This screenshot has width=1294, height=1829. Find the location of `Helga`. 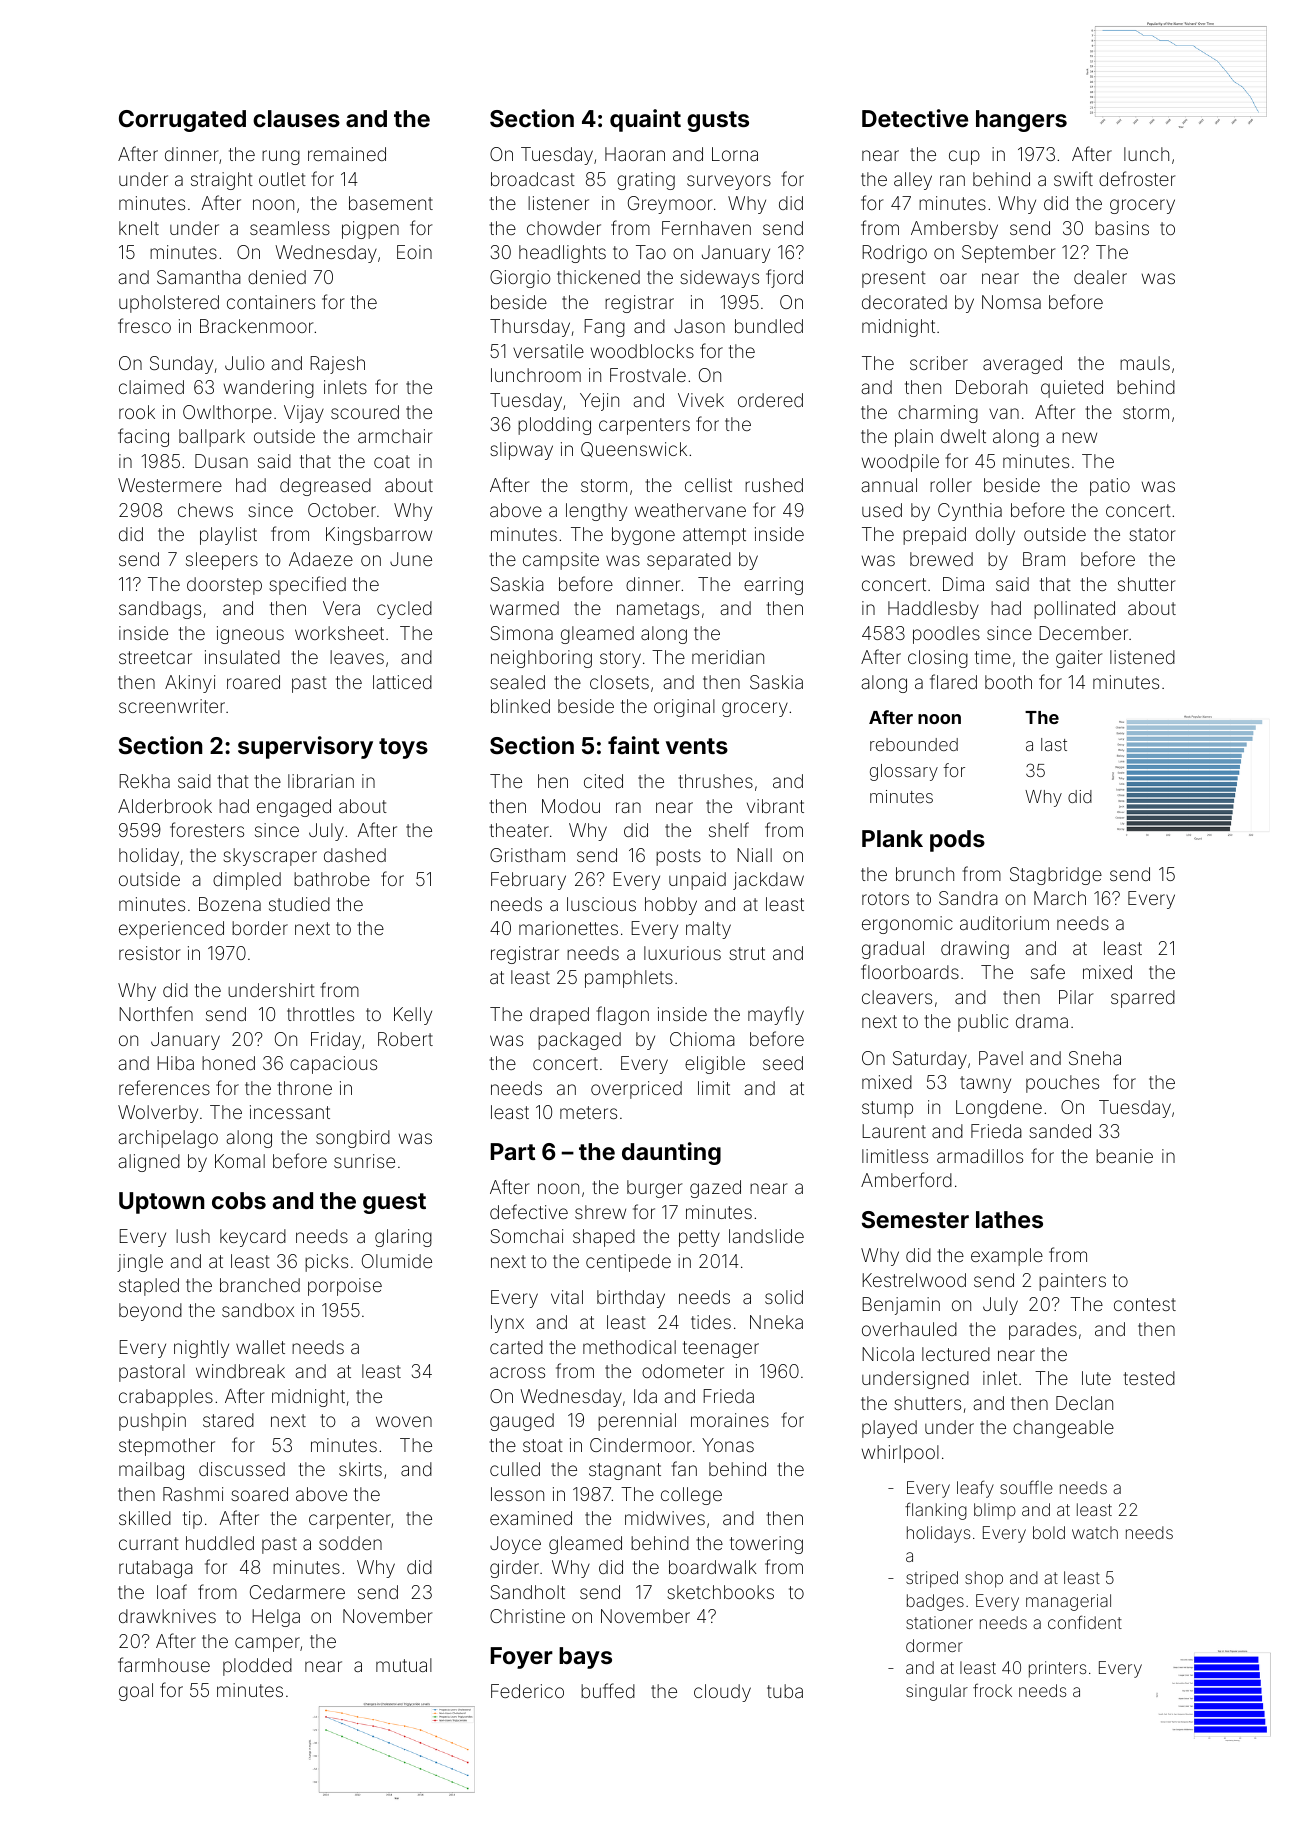

Helga is located at coordinates (276, 1618).
